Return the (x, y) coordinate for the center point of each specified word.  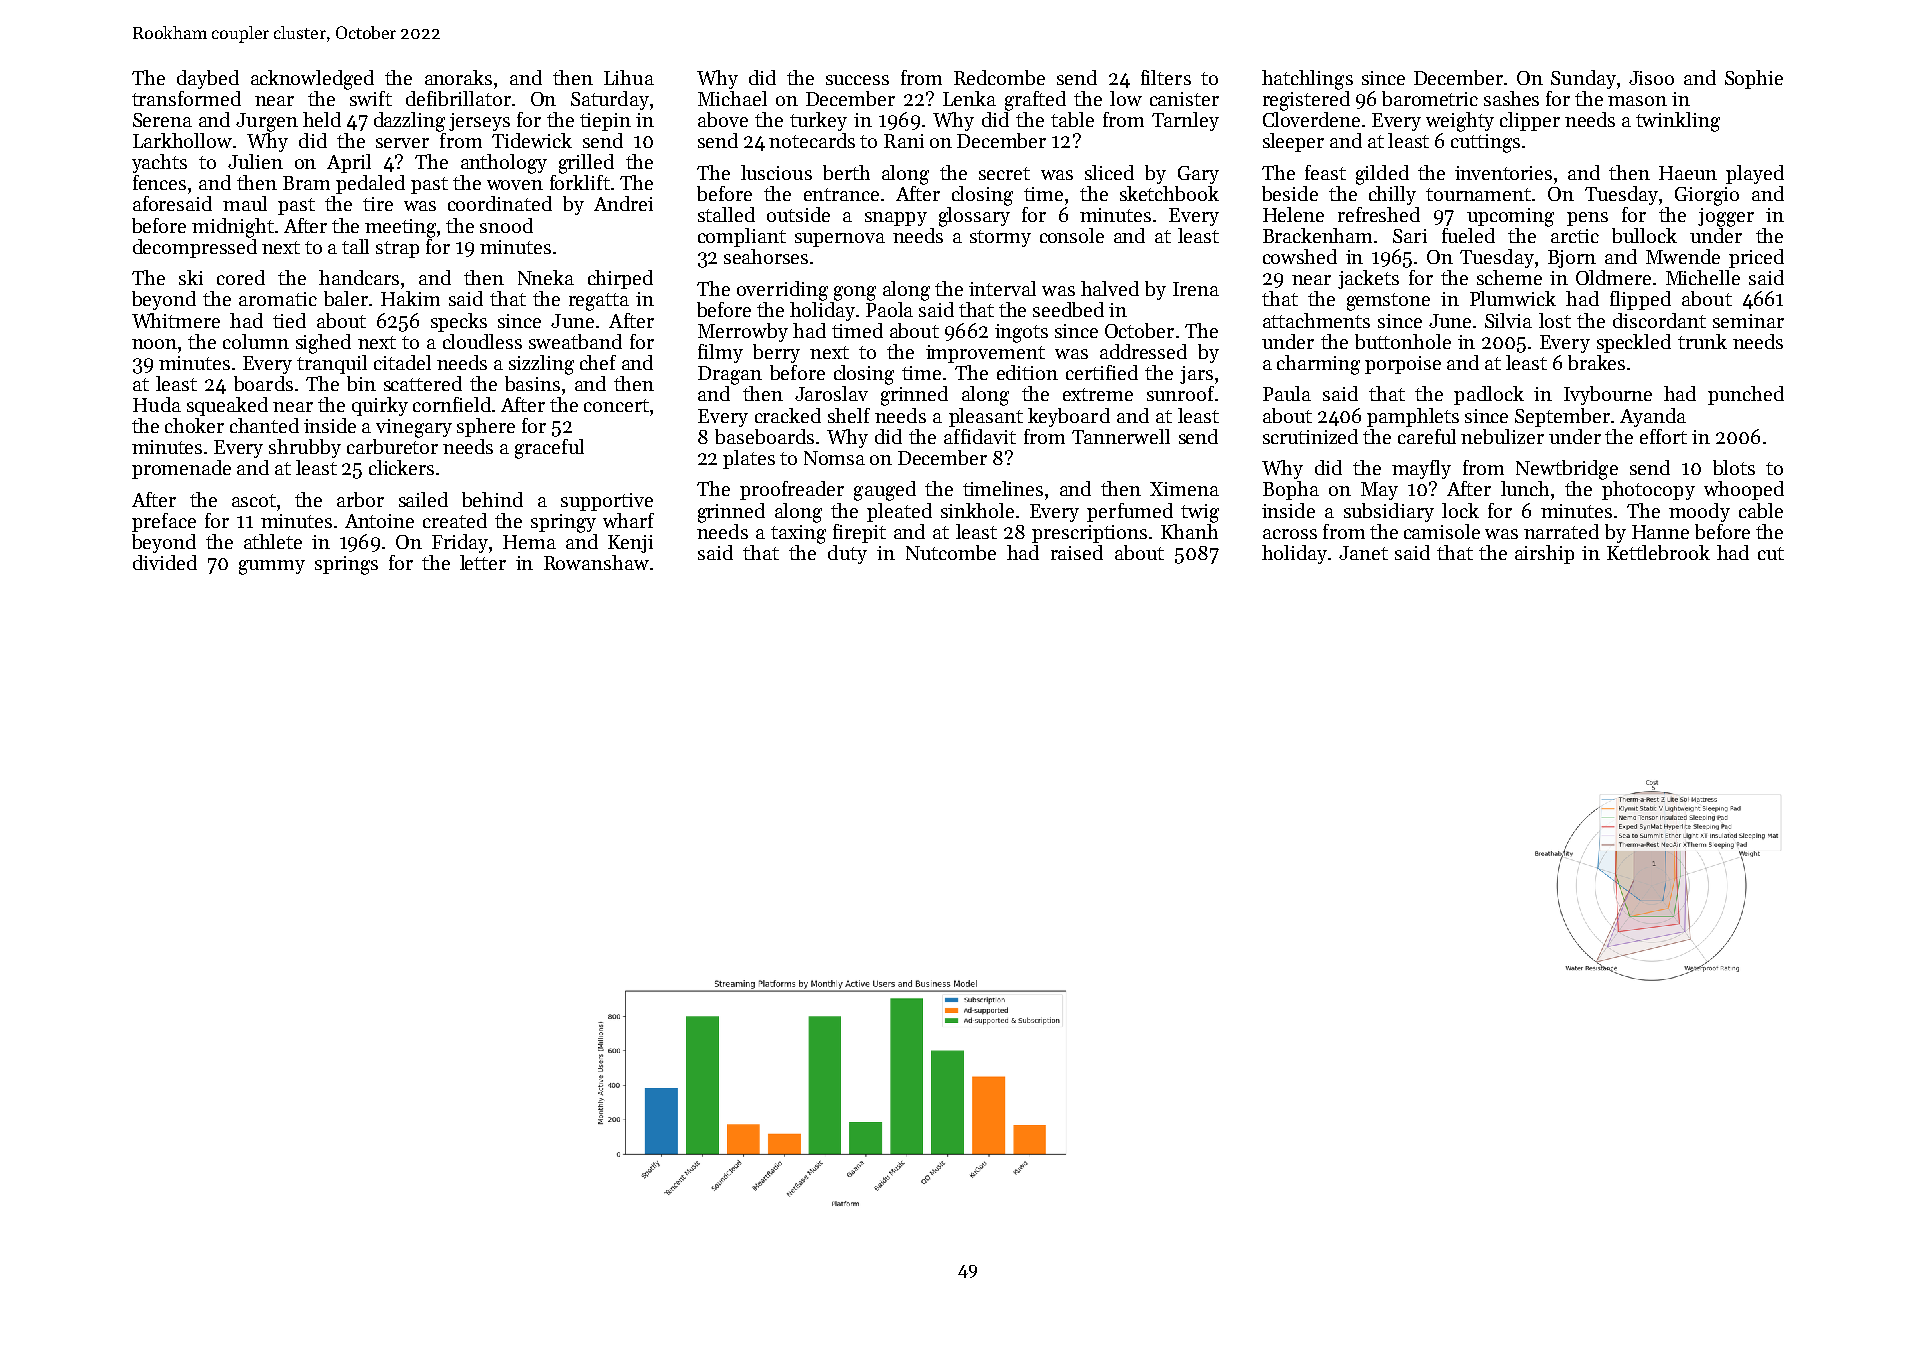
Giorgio (1707, 196)
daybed (208, 79)
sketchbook (1169, 193)
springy (563, 523)
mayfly (1421, 469)
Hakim (410, 298)
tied (289, 320)
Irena (1196, 289)
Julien (255, 161)
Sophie (1754, 79)
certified (1102, 372)
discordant (1659, 320)
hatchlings (1307, 80)
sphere (486, 427)
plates (749, 459)
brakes (1596, 362)
